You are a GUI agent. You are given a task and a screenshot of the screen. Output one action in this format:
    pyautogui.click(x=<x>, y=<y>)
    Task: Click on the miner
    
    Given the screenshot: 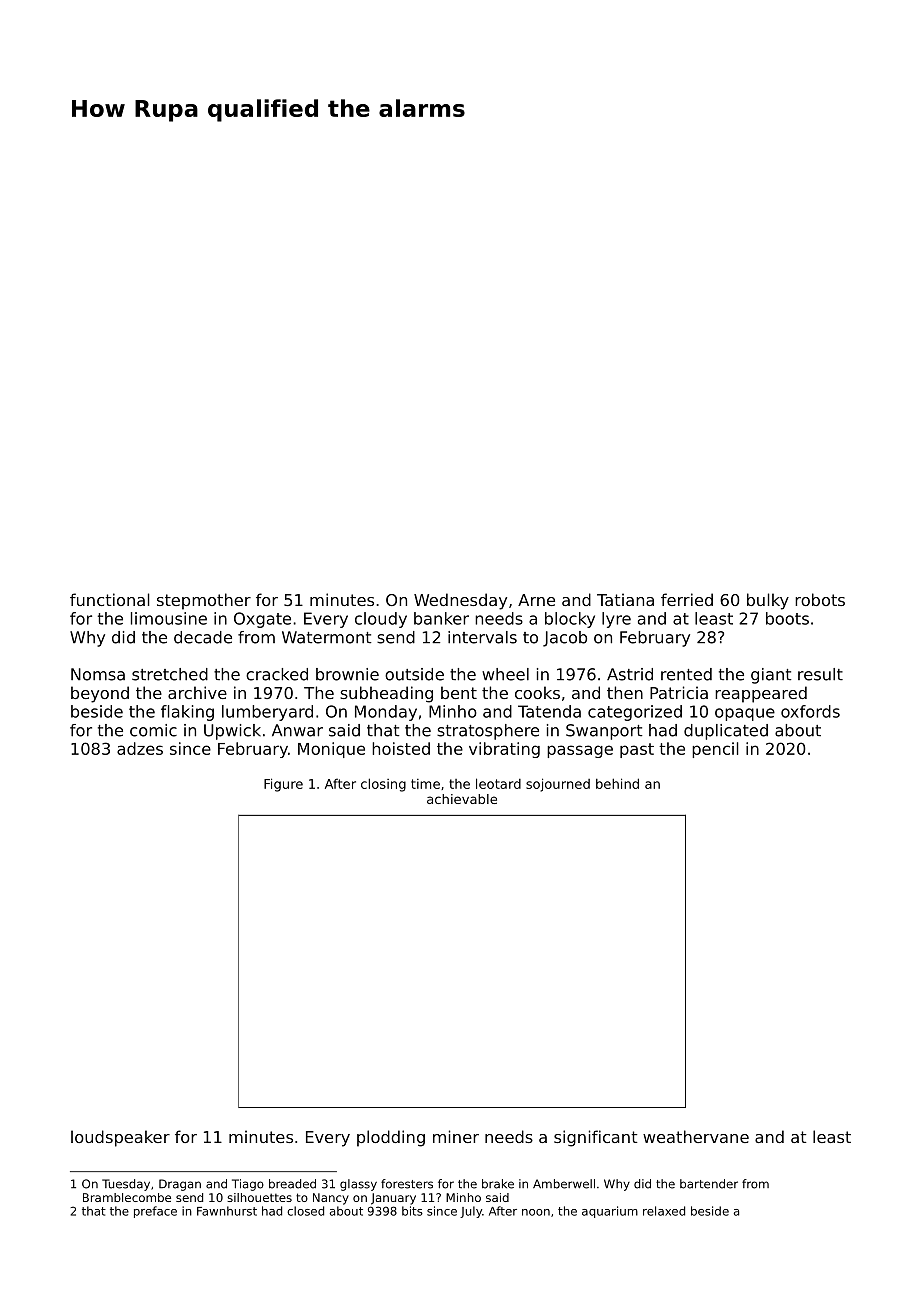 What is the action you would take?
    pyautogui.click(x=456, y=1136)
